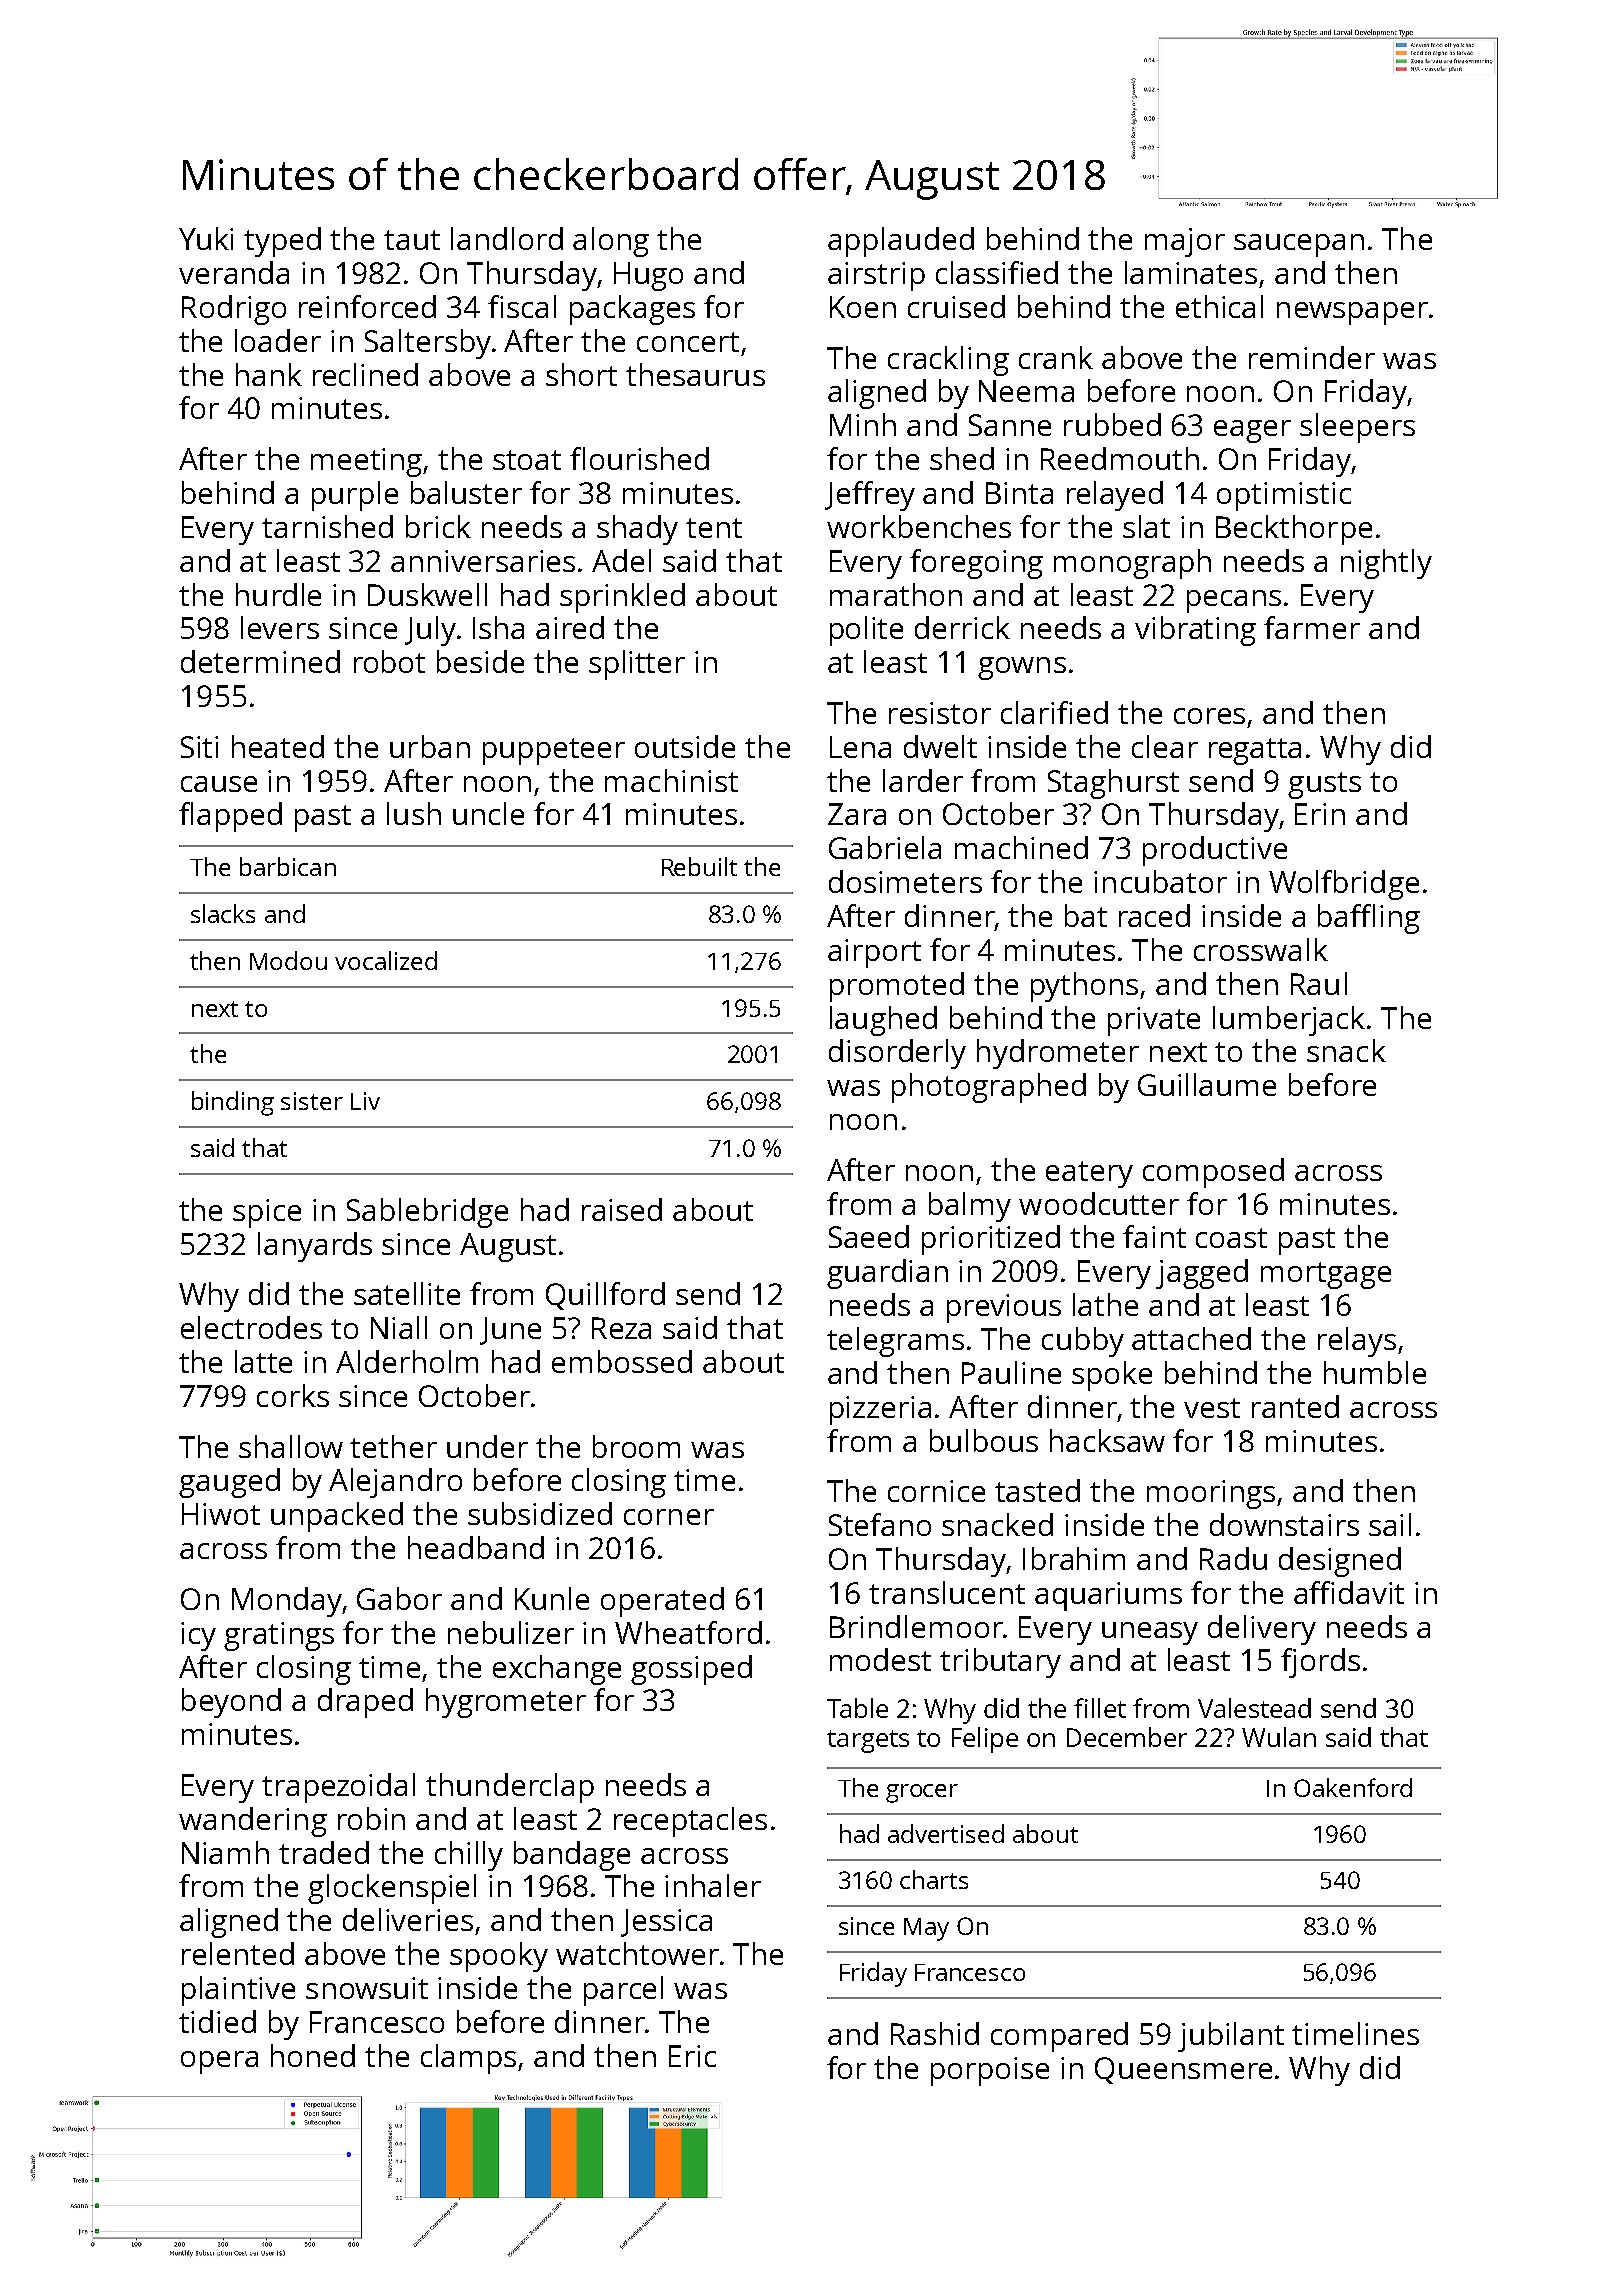  Describe the element at coordinates (225, 1852) in the screenshot. I see `Niamh` at that location.
